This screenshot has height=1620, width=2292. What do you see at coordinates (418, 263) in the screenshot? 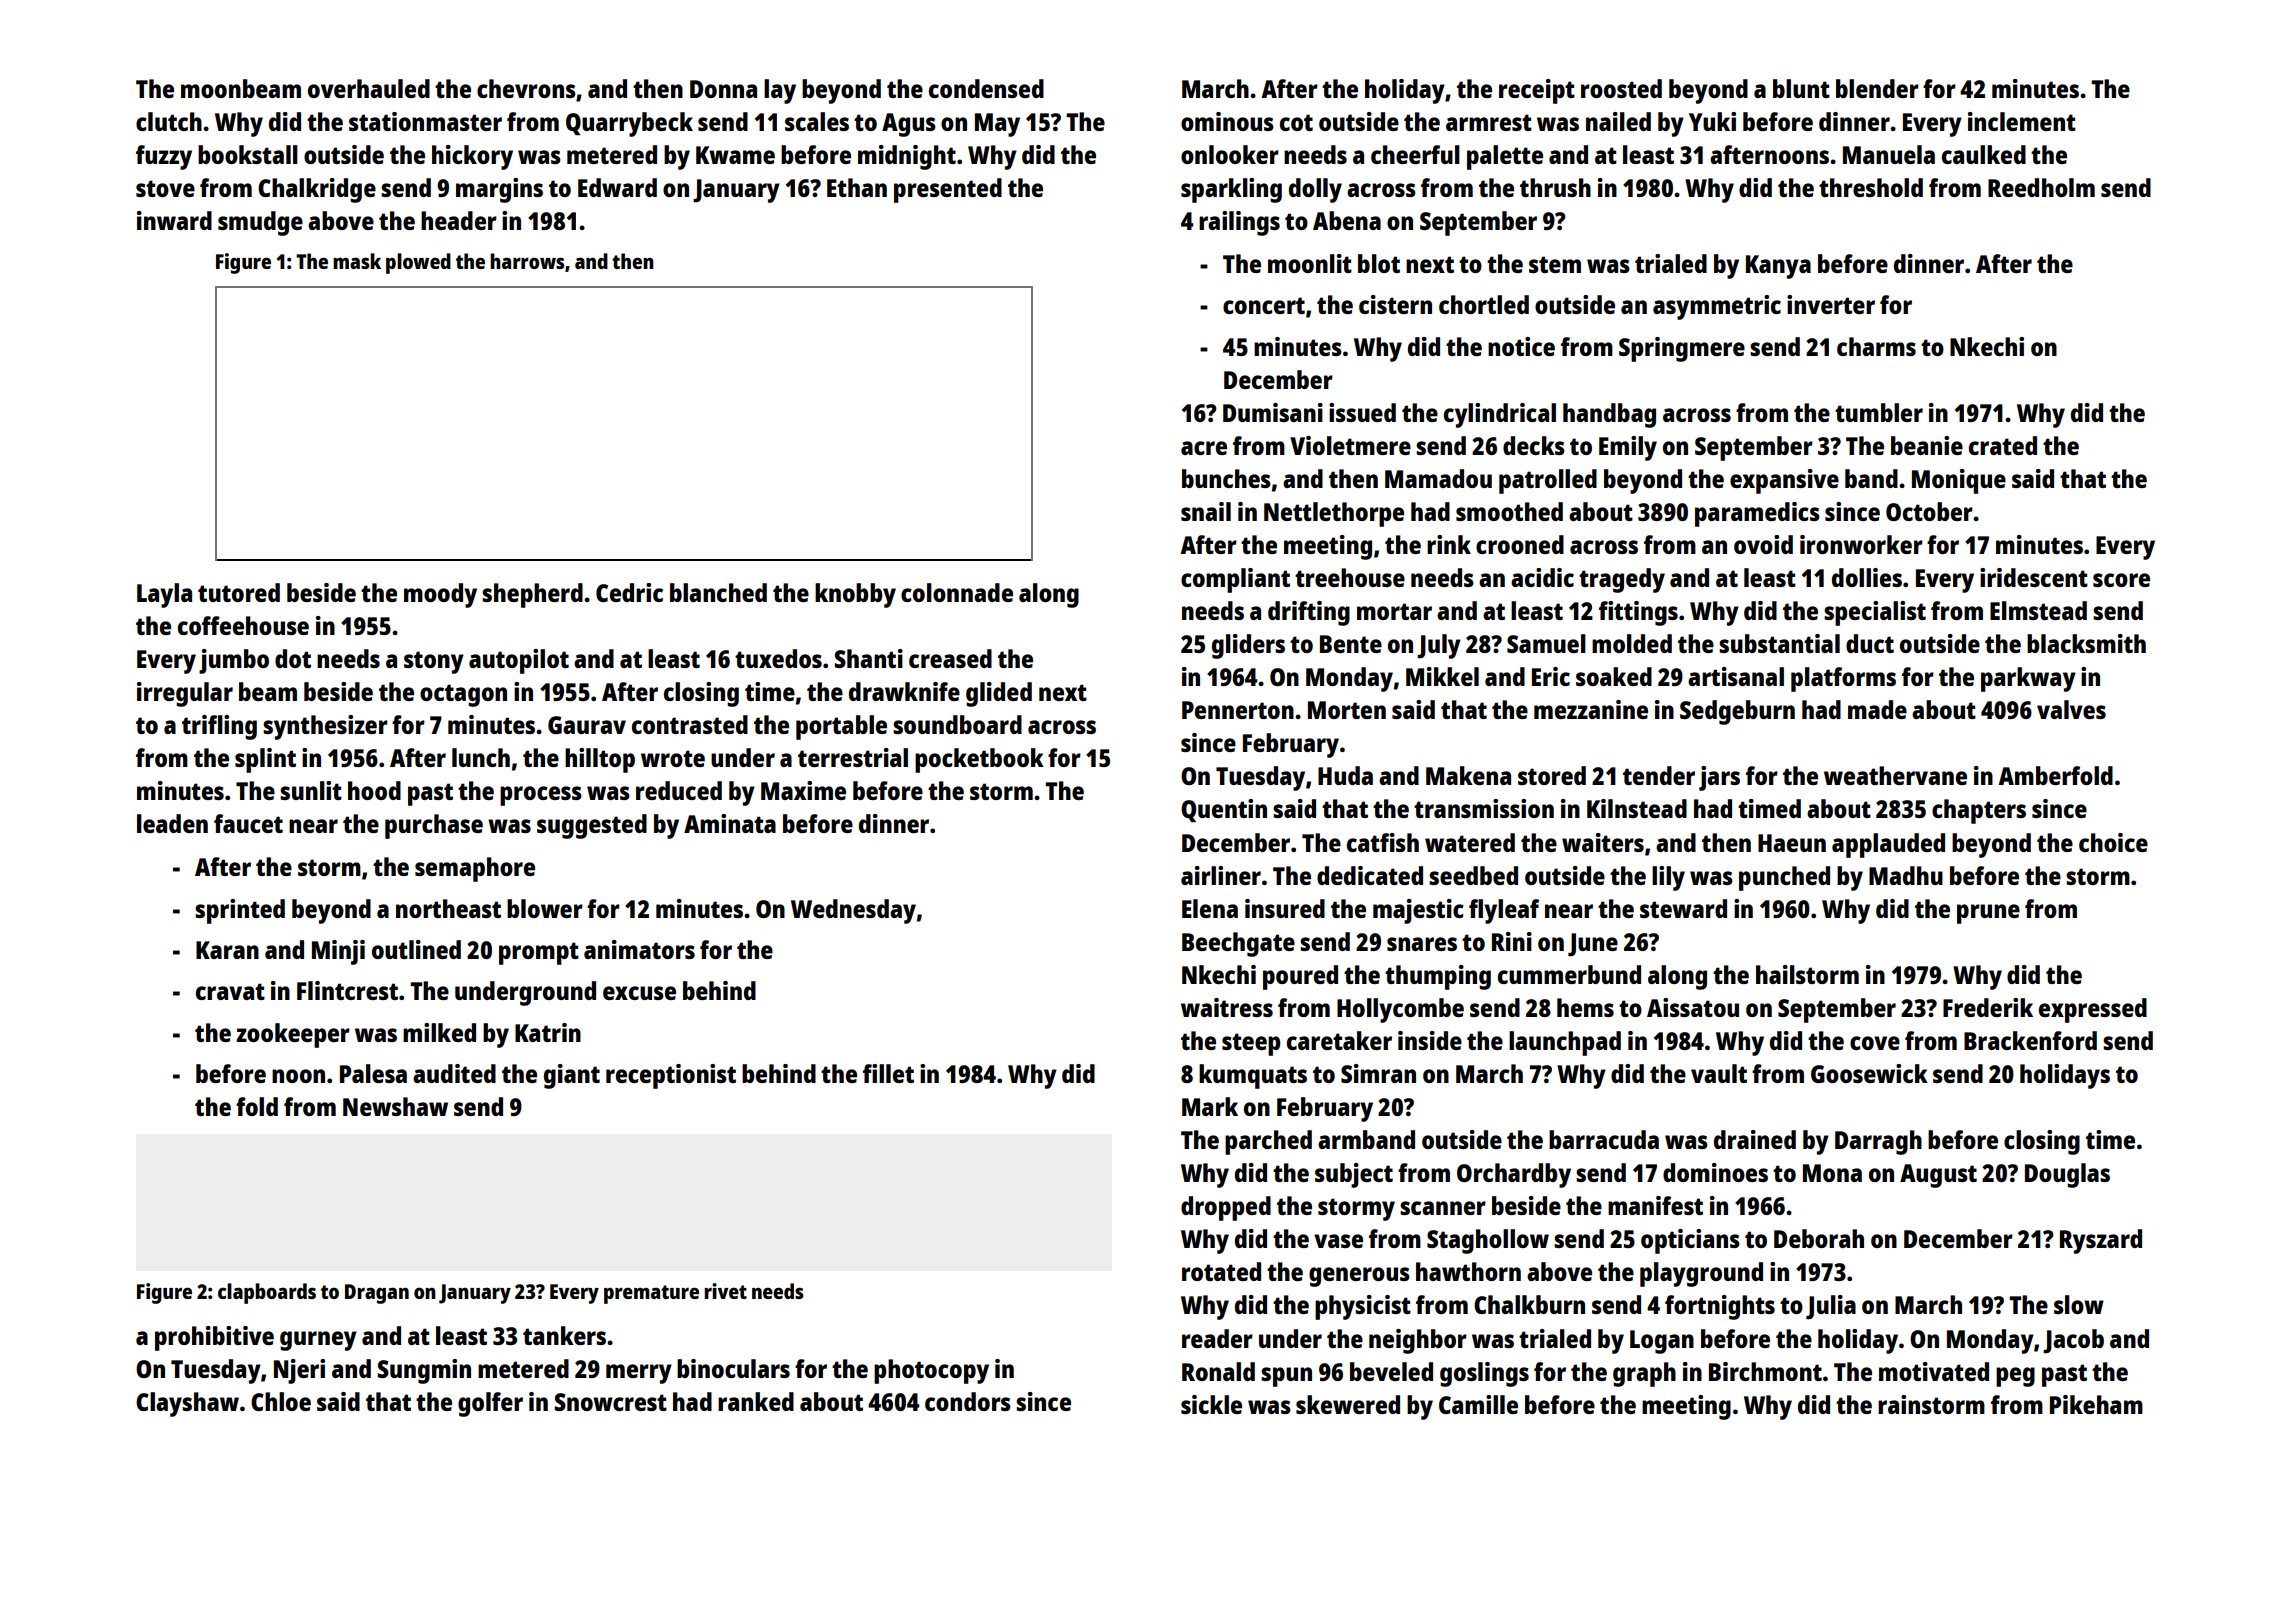
I see `plowed` at bounding box center [418, 263].
